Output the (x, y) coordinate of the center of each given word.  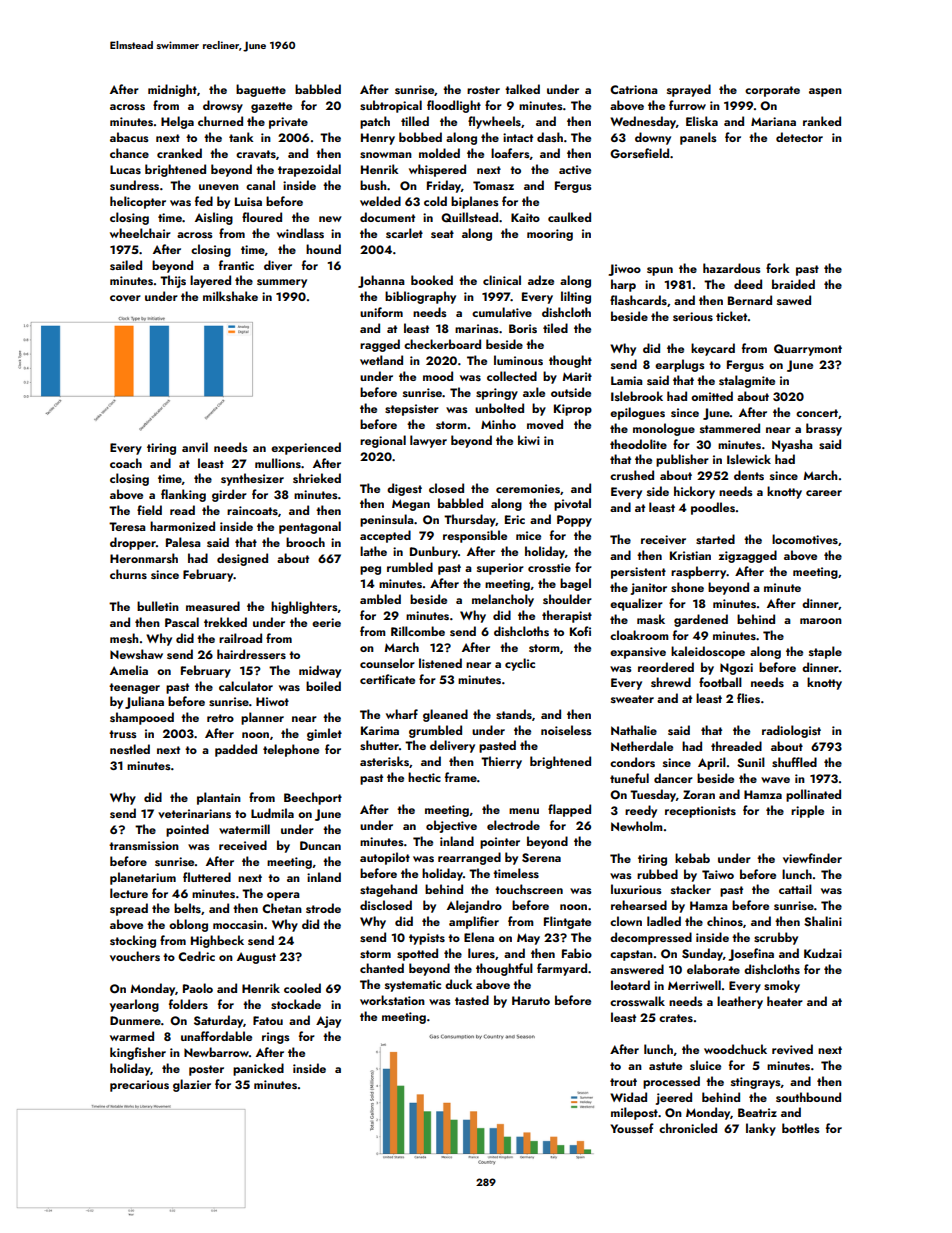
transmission (144, 845)
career (824, 493)
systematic (413, 986)
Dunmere (135, 1020)
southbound (808, 1097)
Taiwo (718, 874)
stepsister (412, 410)
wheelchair (140, 233)
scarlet (404, 233)
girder (229, 495)
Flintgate (567, 922)
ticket (731, 316)
